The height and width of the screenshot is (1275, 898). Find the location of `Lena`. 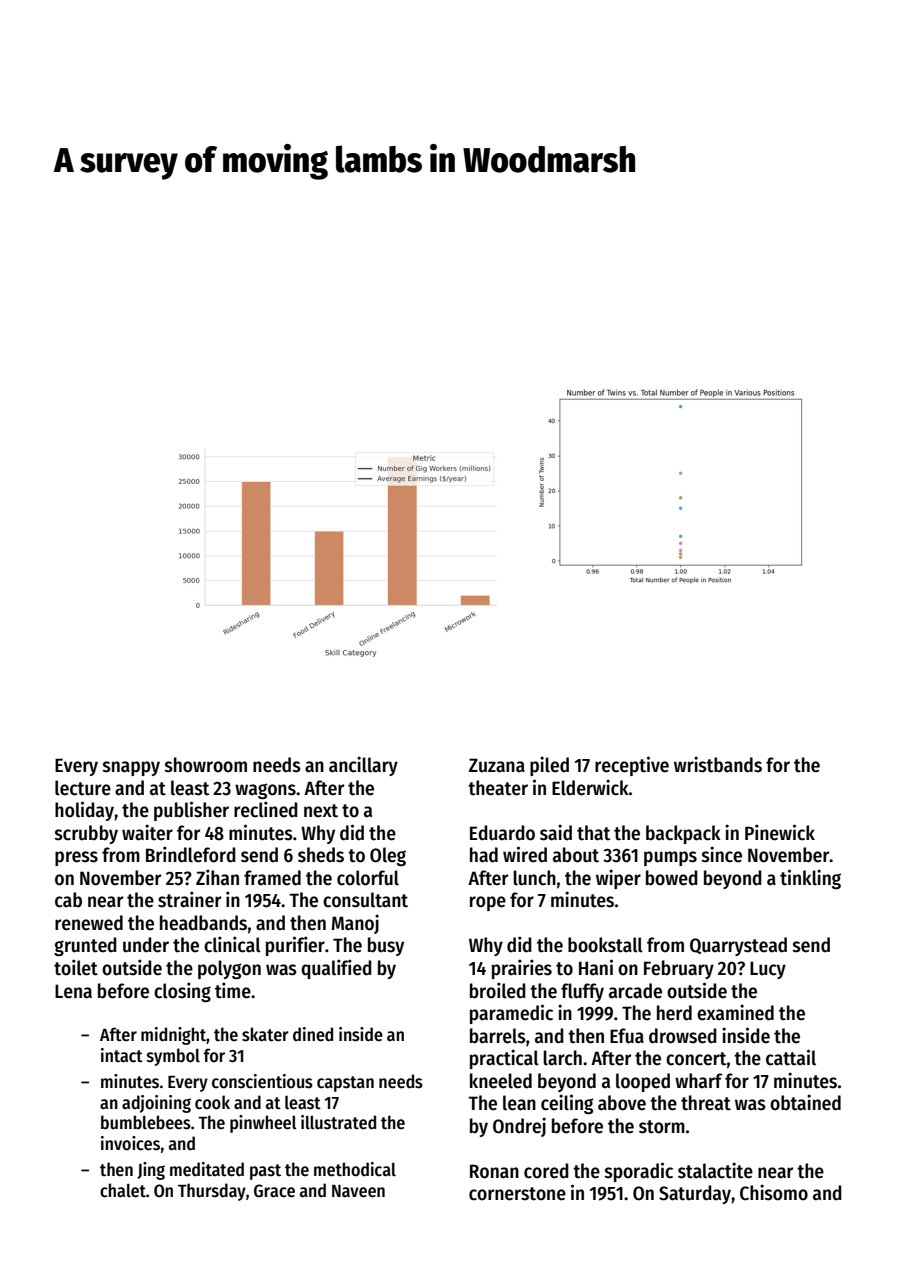

Lena is located at coordinates (73, 991).
